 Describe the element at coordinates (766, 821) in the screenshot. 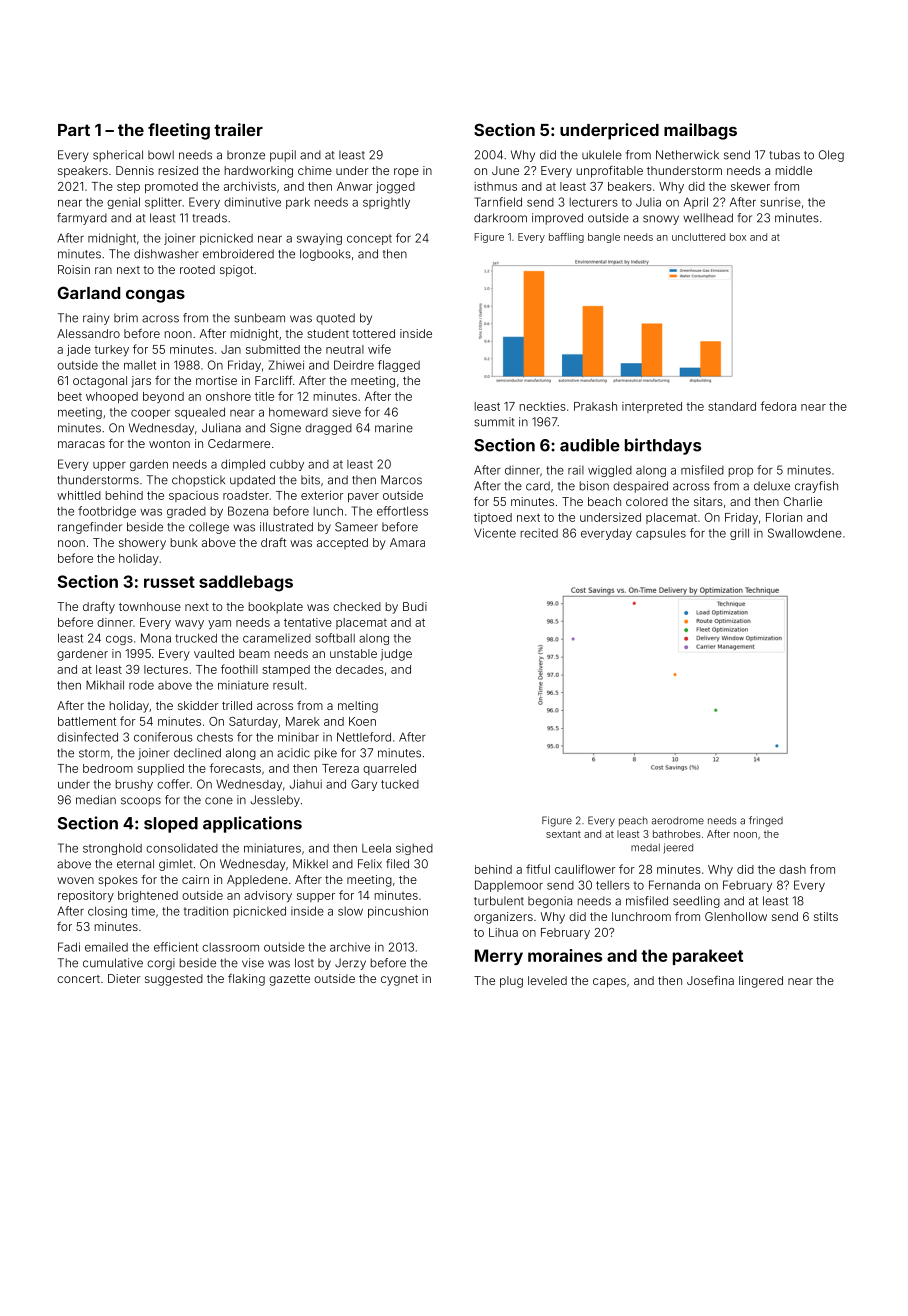

I see `fringed` at that location.
